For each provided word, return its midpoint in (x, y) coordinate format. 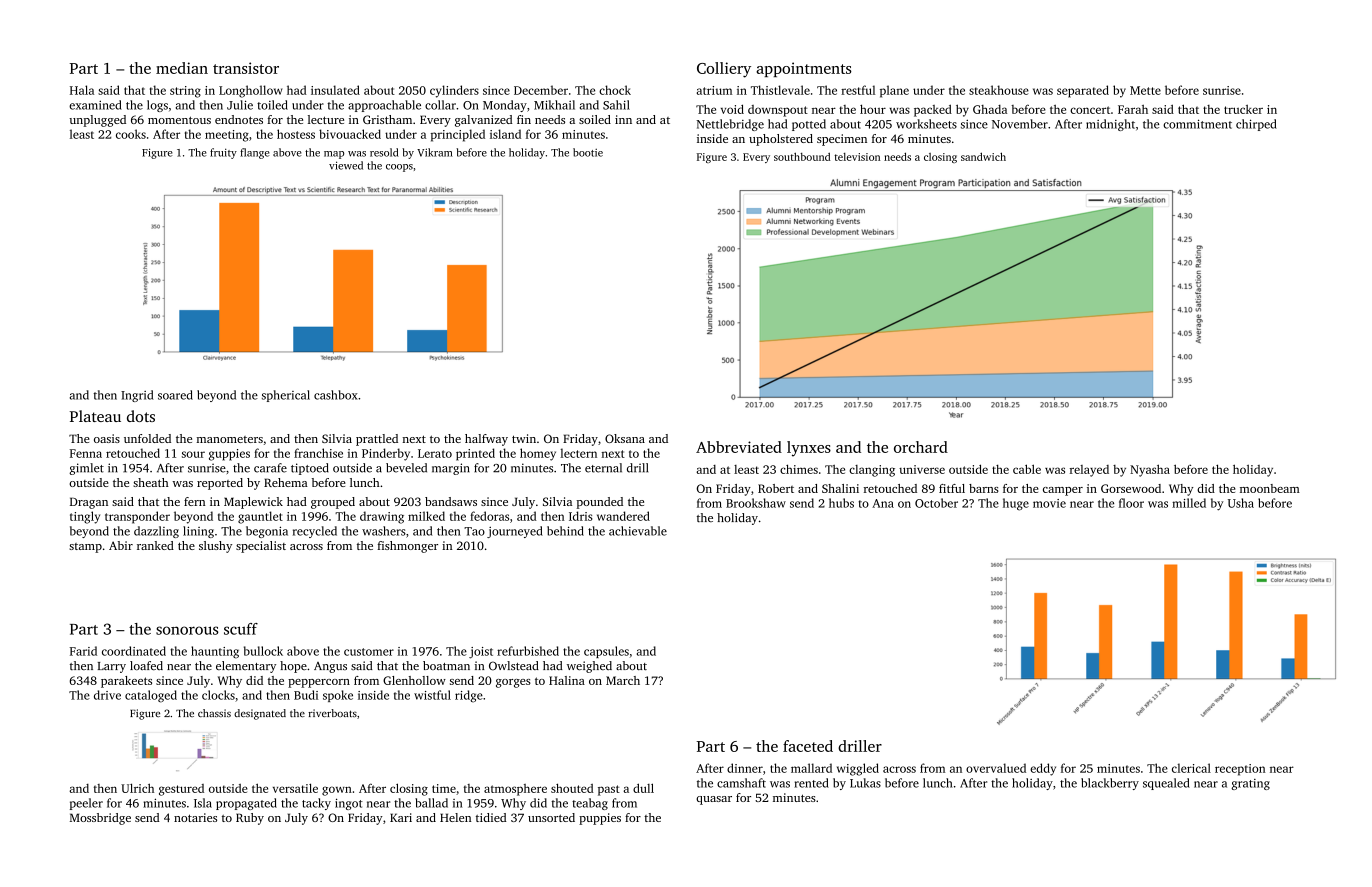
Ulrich (137, 788)
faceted (808, 746)
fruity (223, 153)
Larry (112, 667)
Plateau (95, 416)
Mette (1145, 90)
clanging (872, 471)
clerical (1191, 768)
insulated (335, 90)
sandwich (983, 156)
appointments (804, 69)
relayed (1089, 471)
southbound (802, 156)
